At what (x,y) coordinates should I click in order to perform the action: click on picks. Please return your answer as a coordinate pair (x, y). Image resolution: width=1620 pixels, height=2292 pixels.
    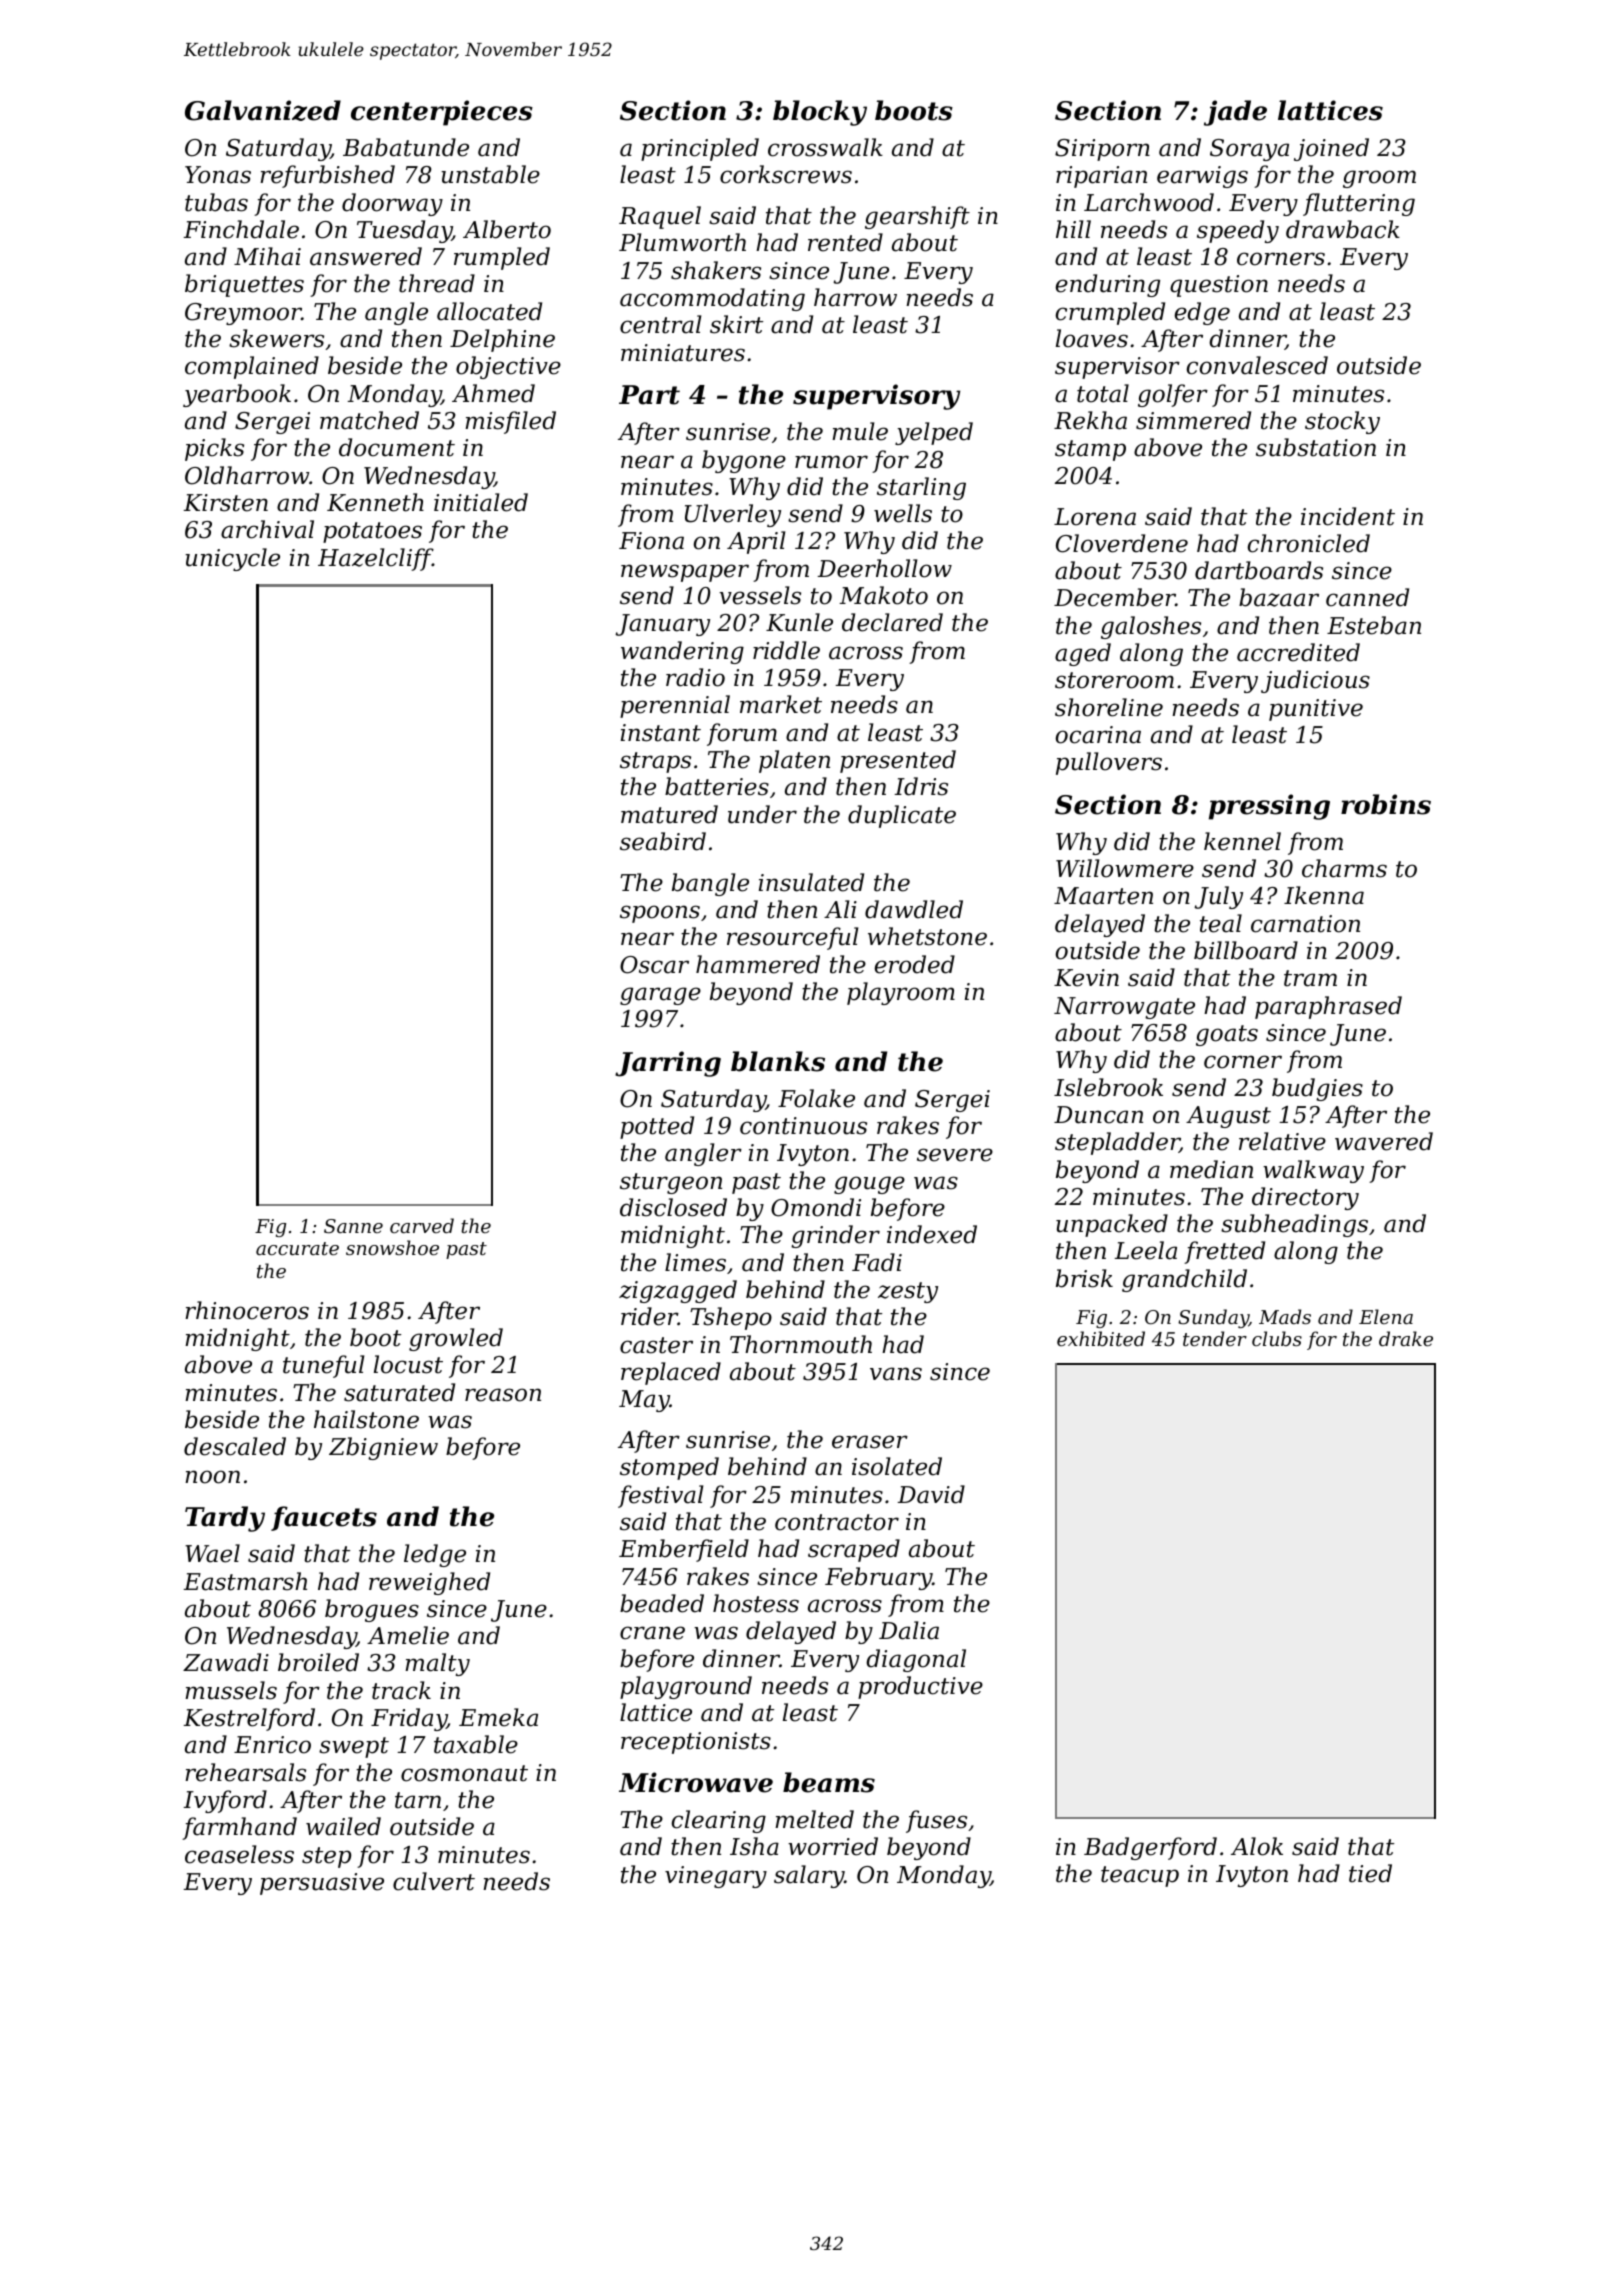
    Looking at the image, I should click on (214, 449).
